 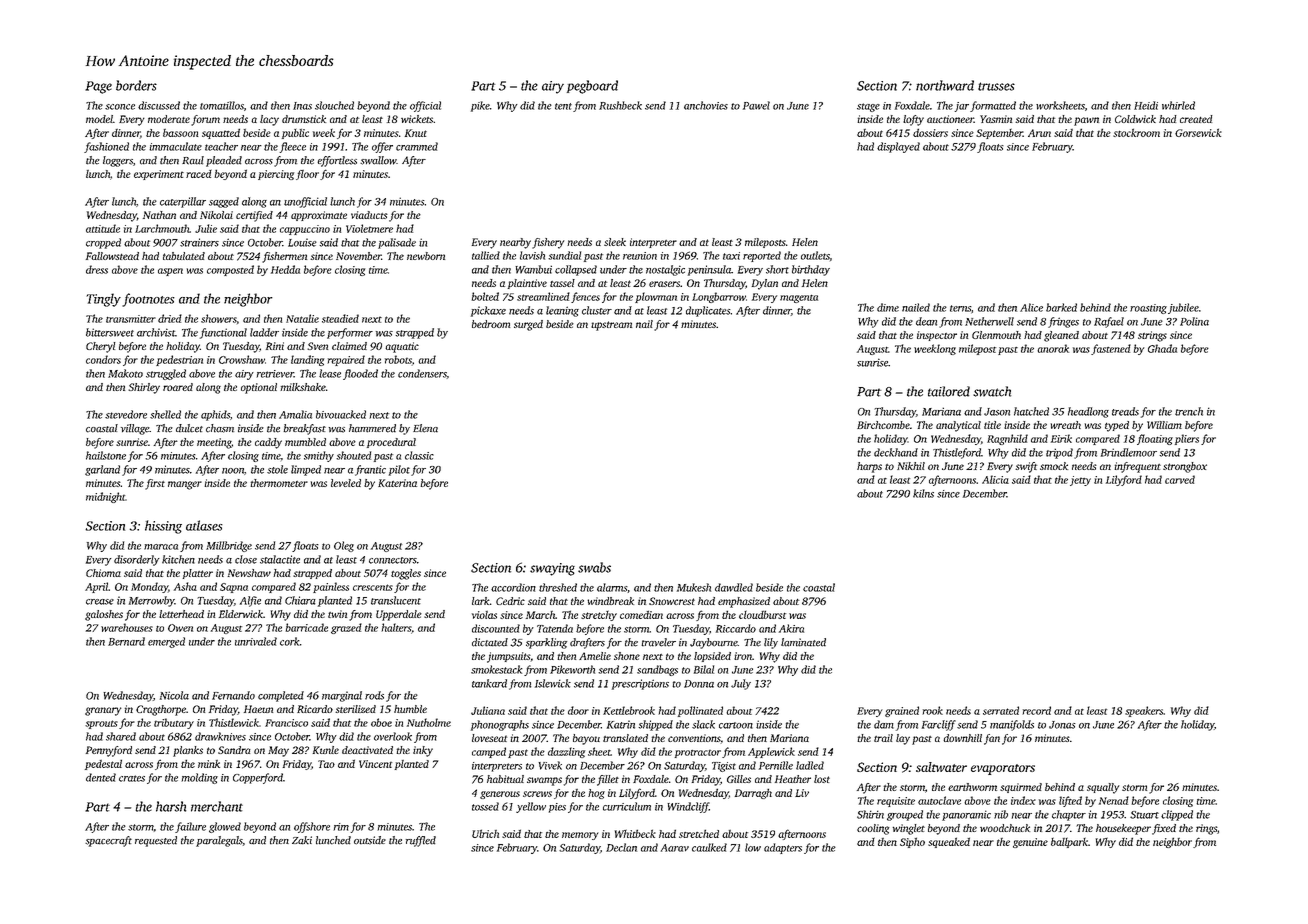 I want to click on whirled, so click(x=1178, y=105).
